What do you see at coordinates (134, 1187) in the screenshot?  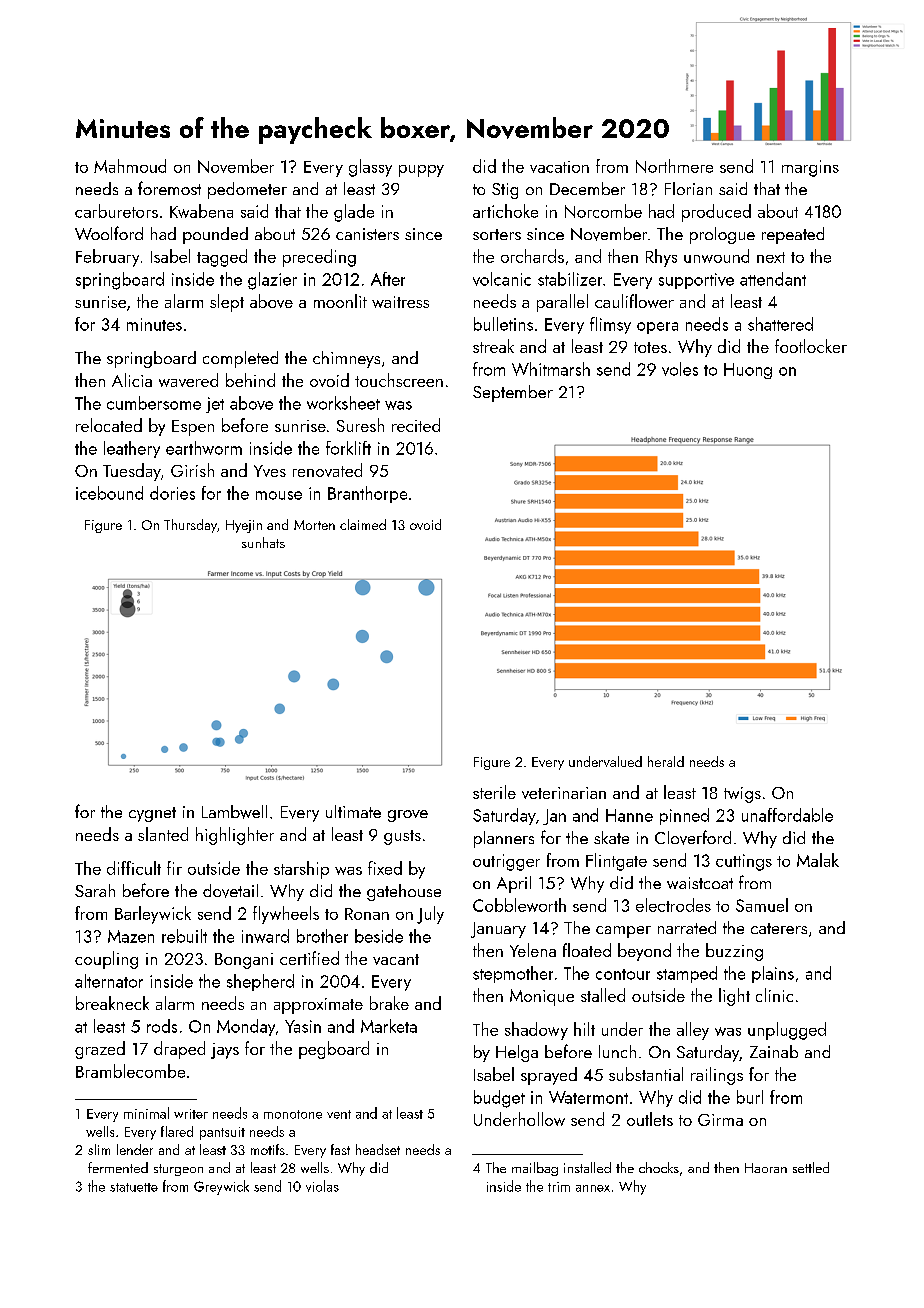 I see `statuette` at bounding box center [134, 1187].
